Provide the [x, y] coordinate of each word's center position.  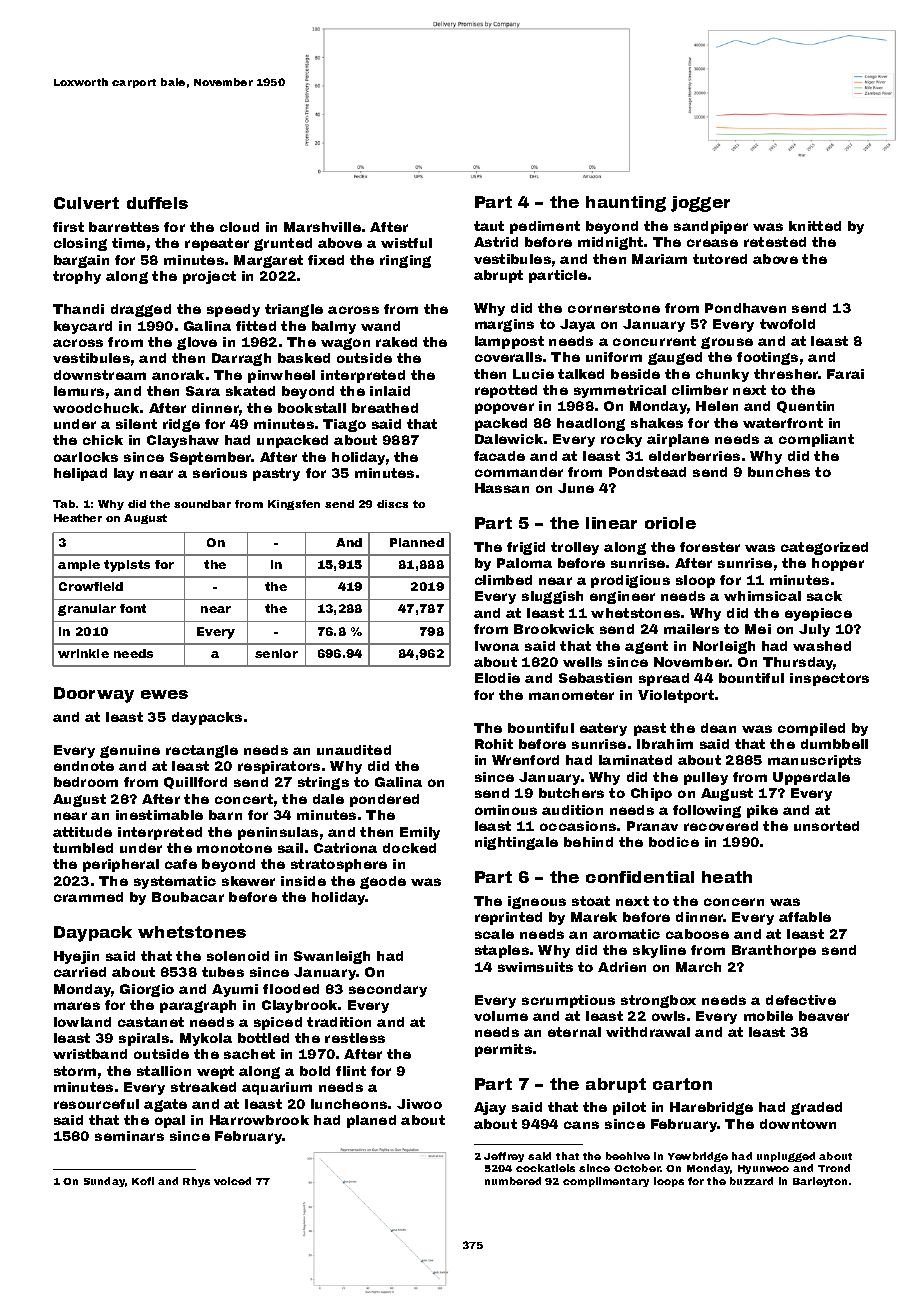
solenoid [238, 956]
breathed [385, 408]
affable [805, 917]
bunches [779, 472]
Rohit [494, 744]
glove [197, 343]
